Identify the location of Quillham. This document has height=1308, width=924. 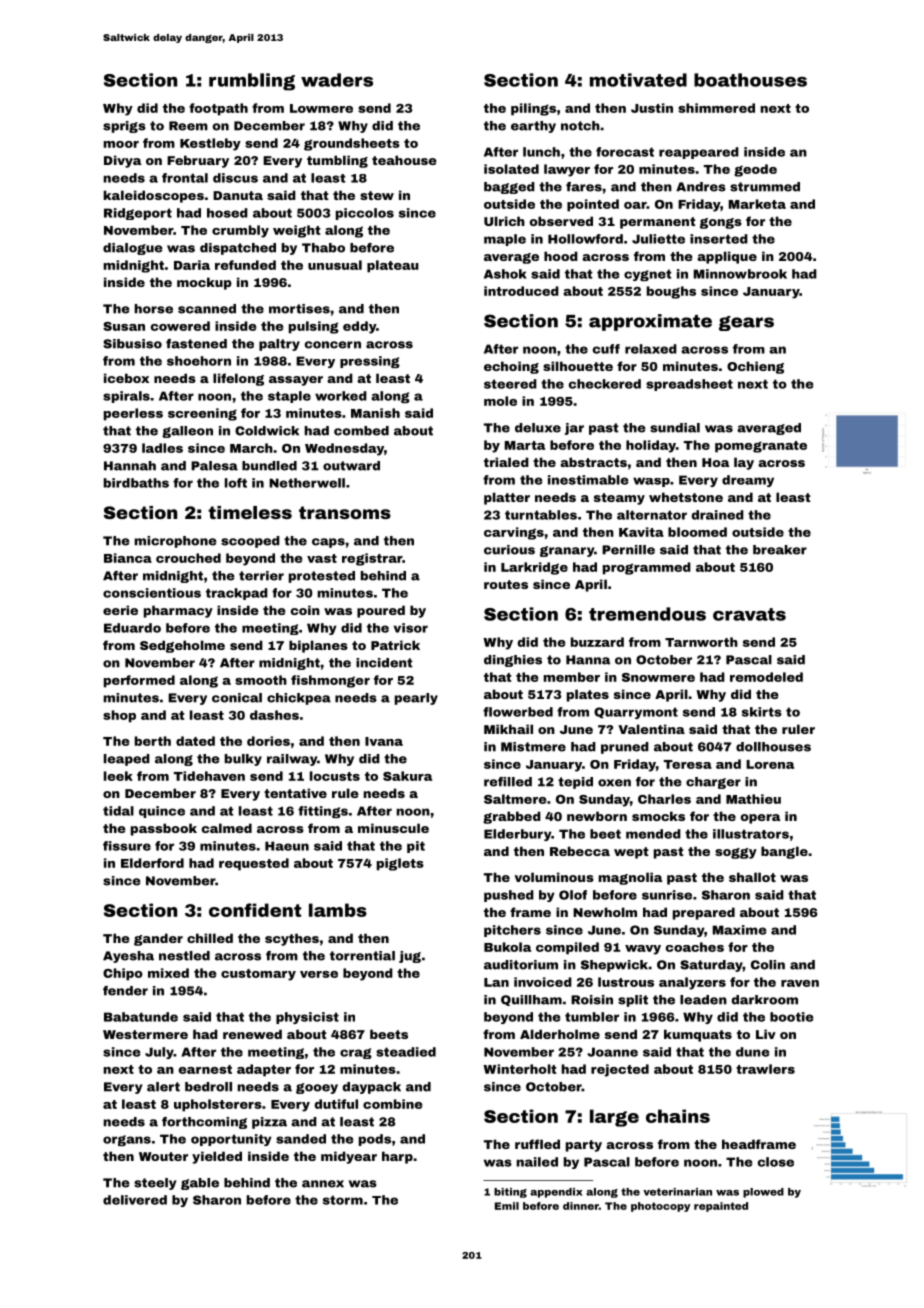
(531, 1000).
